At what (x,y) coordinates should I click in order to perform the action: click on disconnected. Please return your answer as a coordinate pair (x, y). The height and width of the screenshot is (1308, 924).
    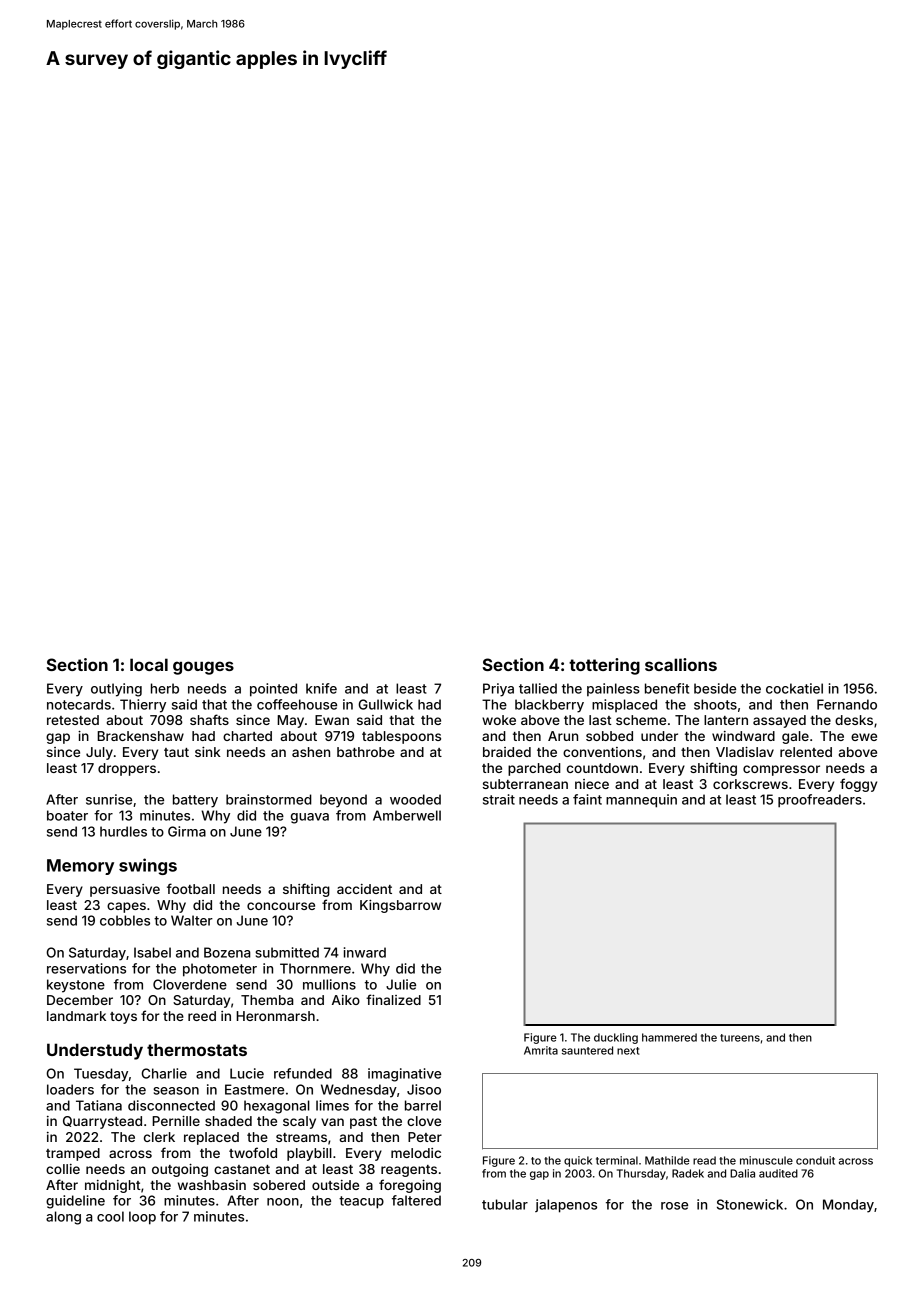
    Looking at the image, I should click on (171, 1105).
